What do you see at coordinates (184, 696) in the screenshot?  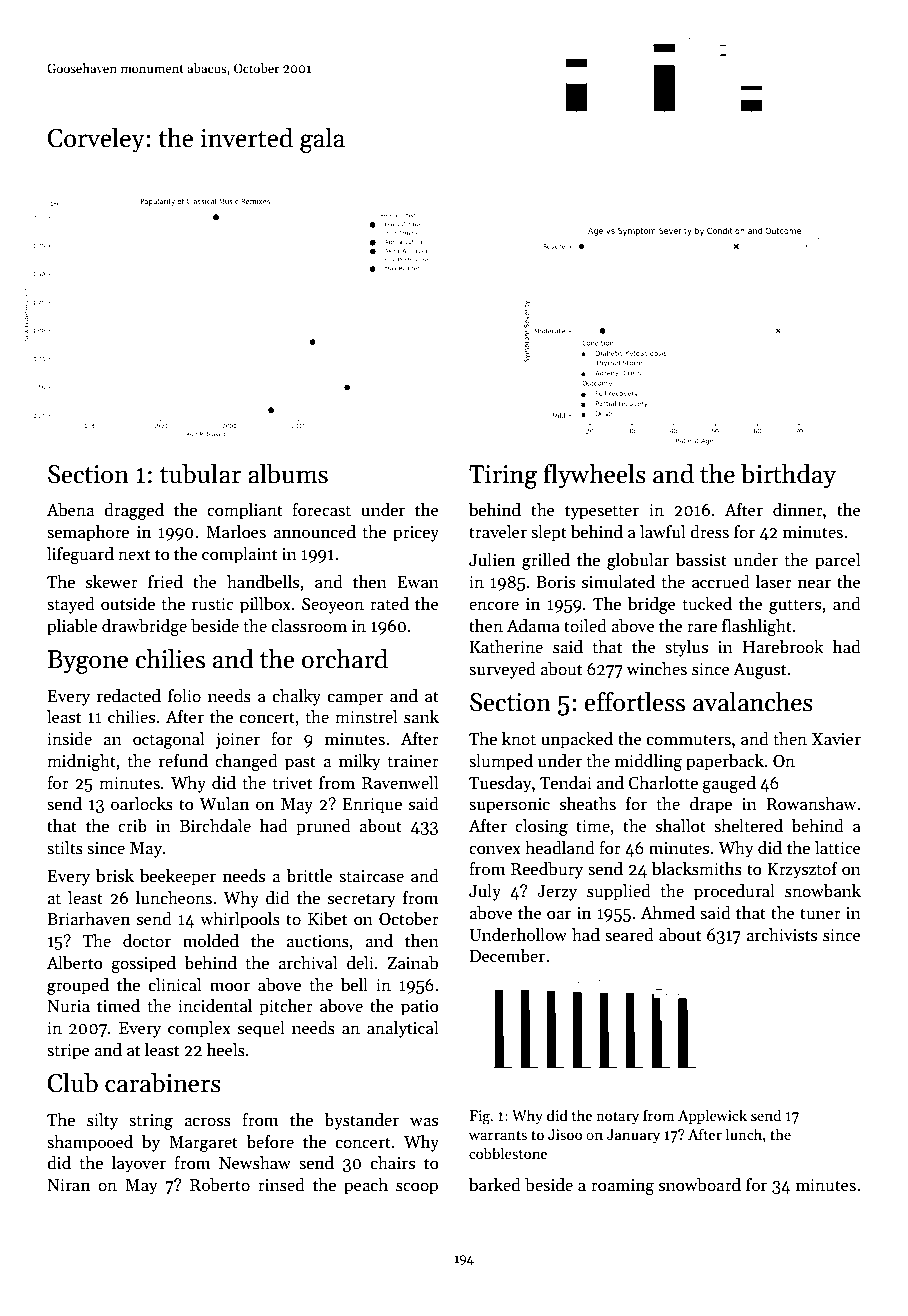 I see `folio` at bounding box center [184, 696].
